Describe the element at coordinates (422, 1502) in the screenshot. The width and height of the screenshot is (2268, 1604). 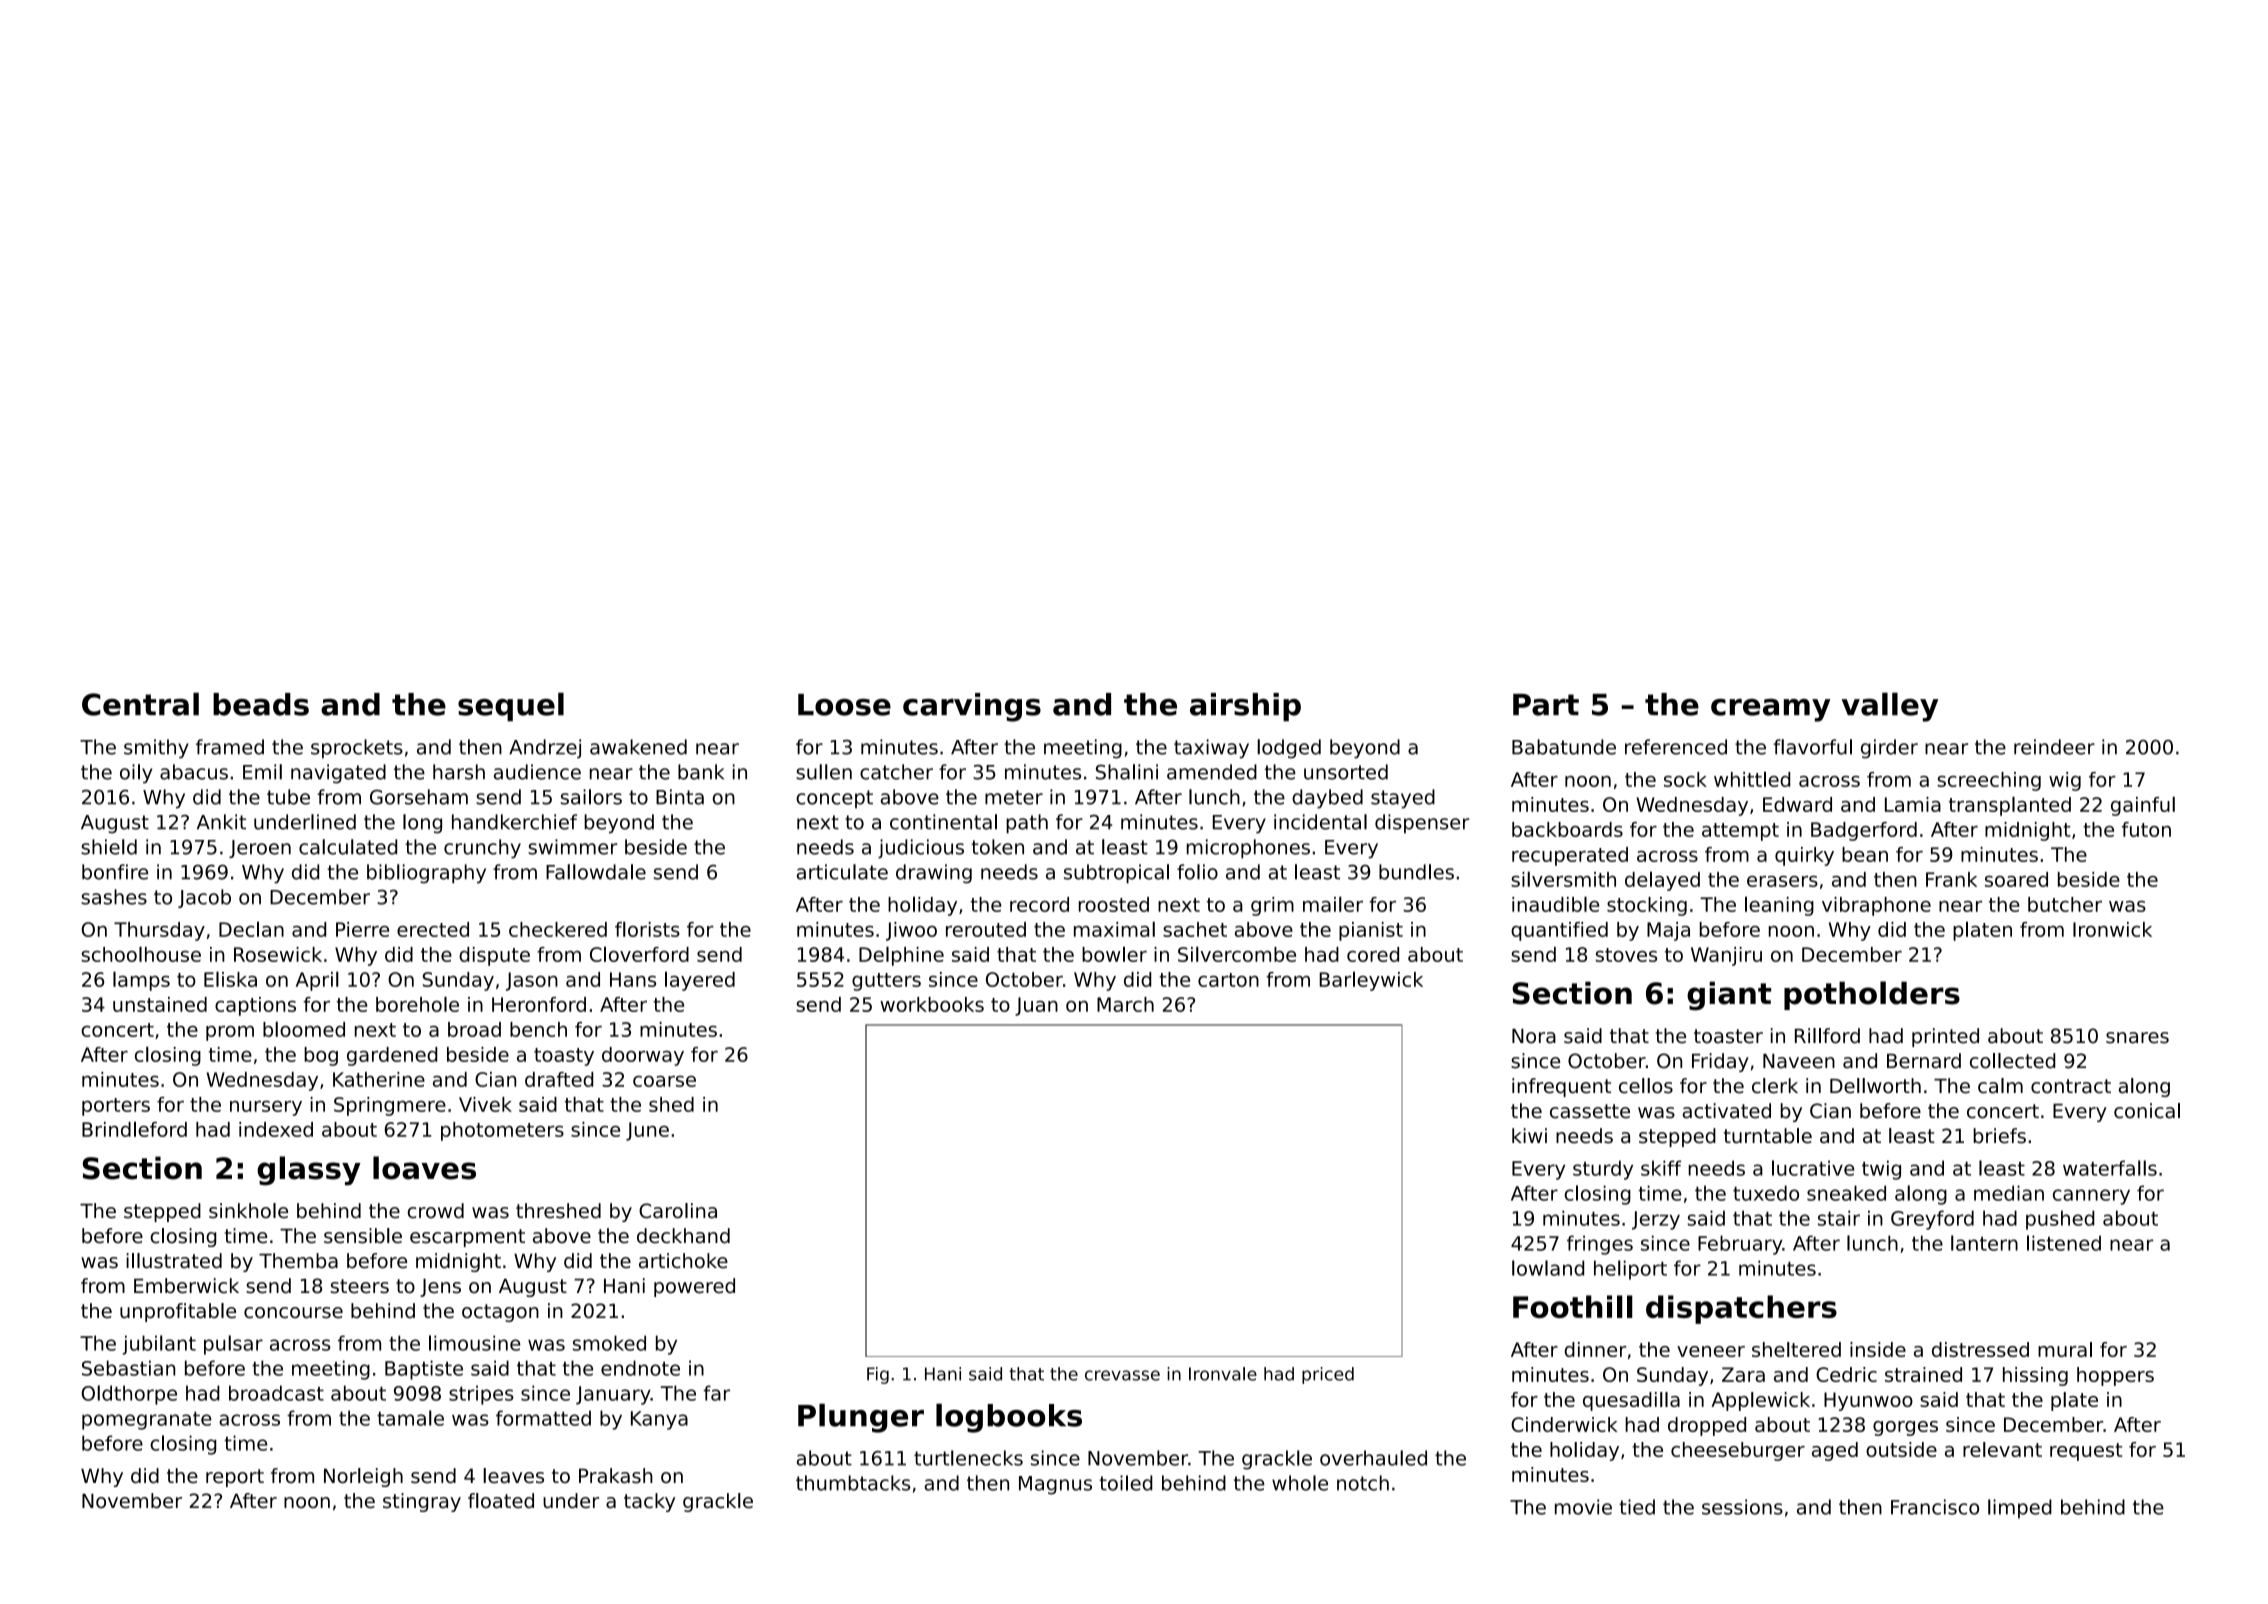
I see `stingray` at that location.
